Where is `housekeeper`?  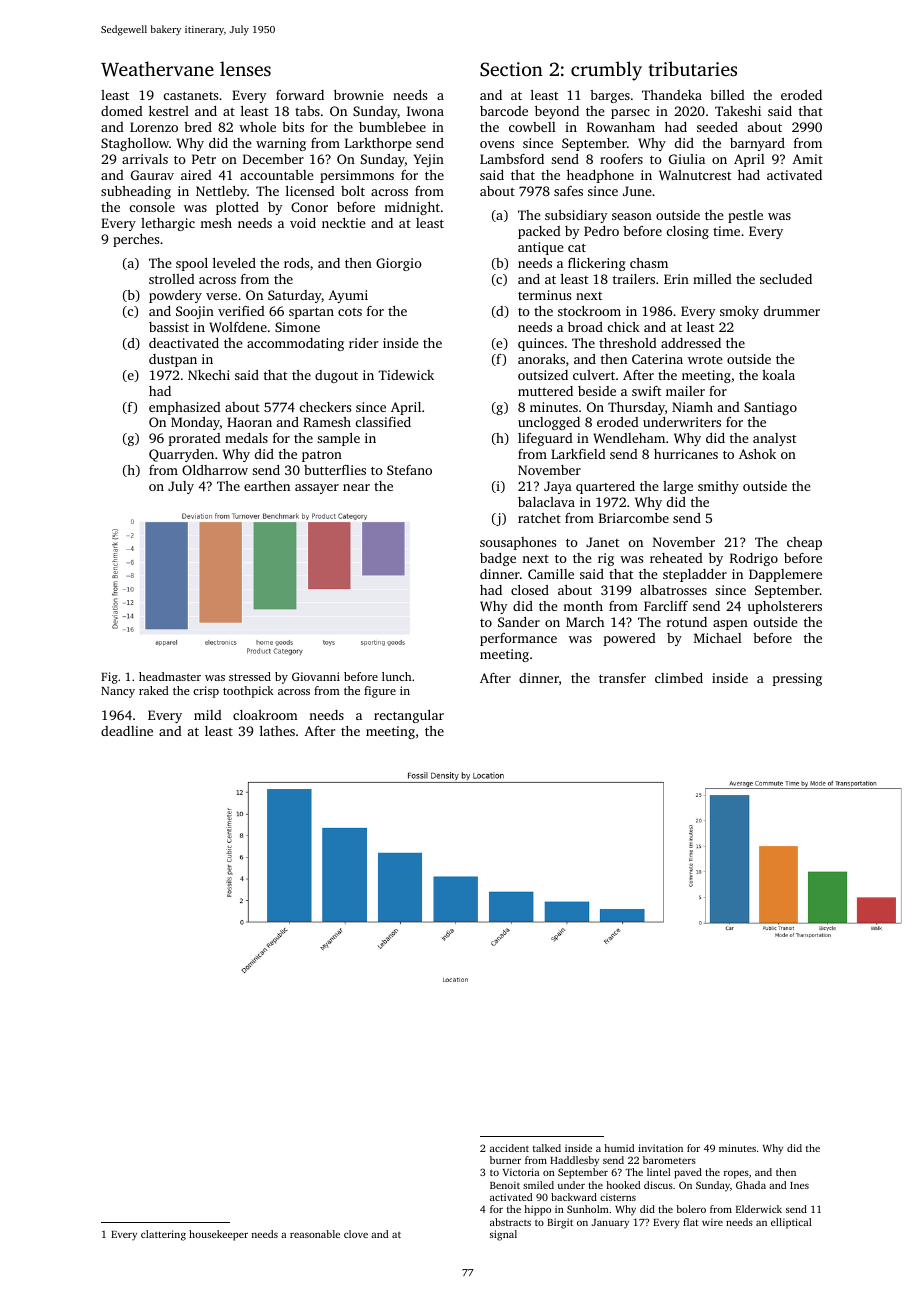 housekeeper is located at coordinates (218, 1235).
